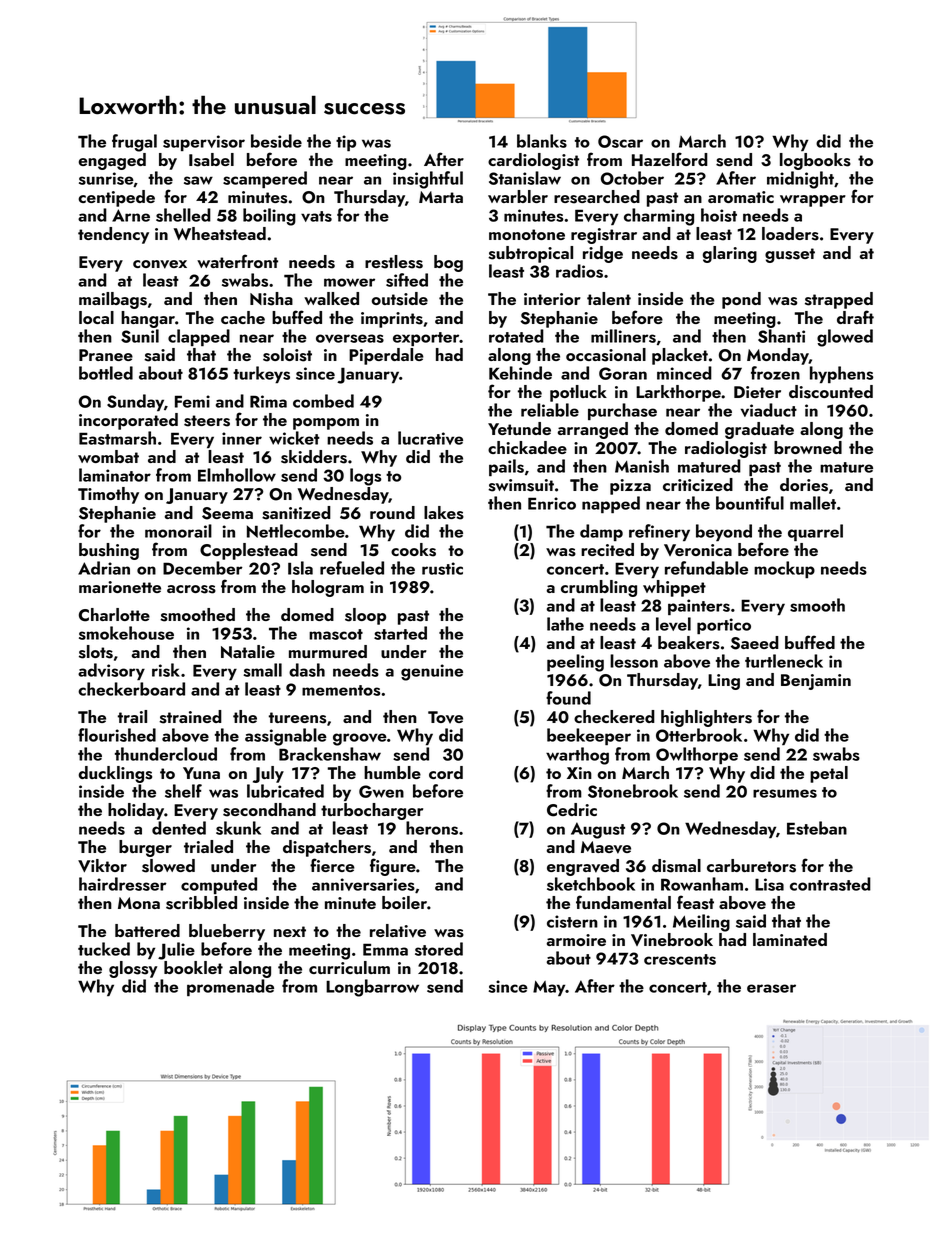  What do you see at coordinates (237, 475) in the image?
I see `Elmhollow` at bounding box center [237, 475].
